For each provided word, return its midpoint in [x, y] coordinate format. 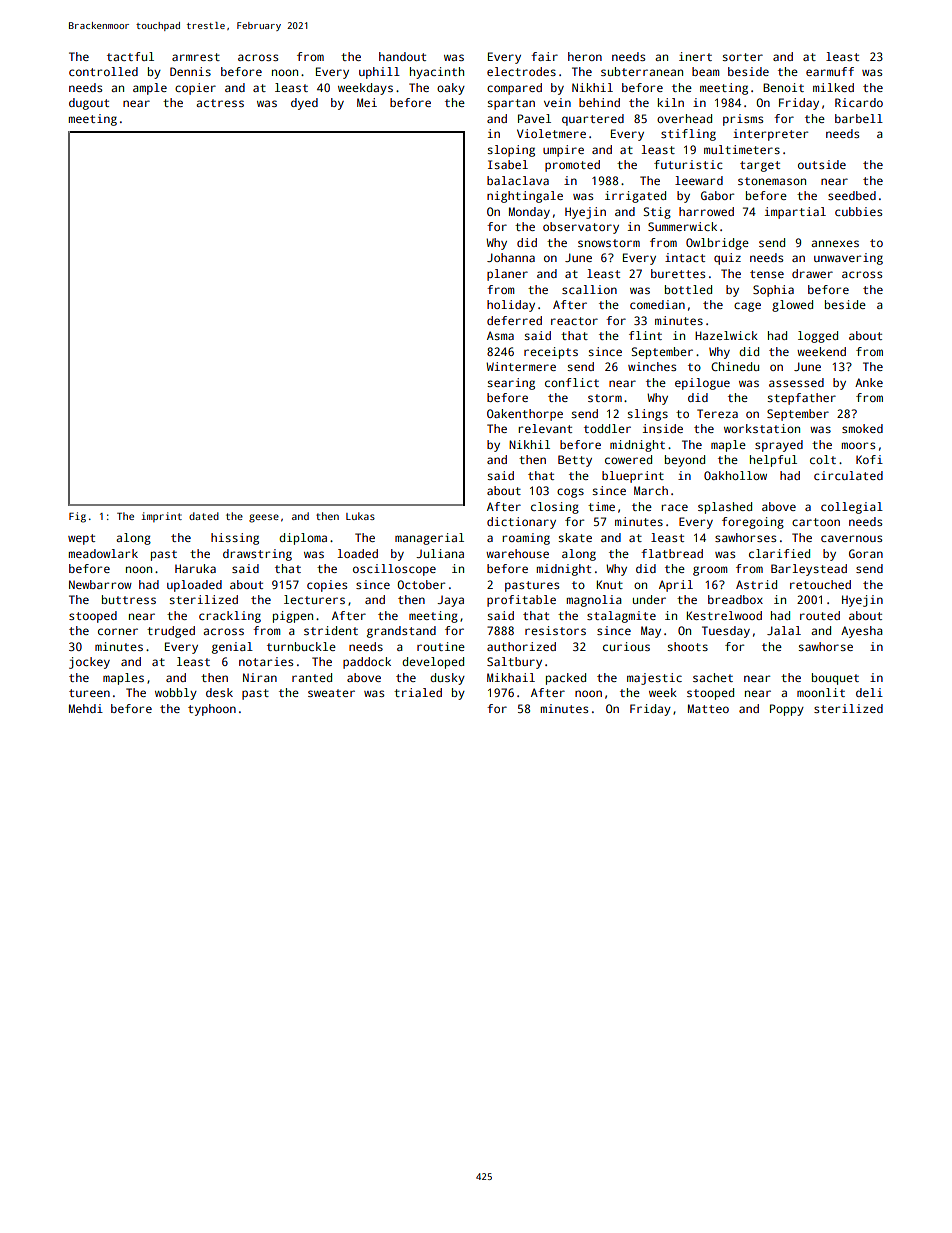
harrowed [706, 211]
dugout [89, 104]
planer [507, 275]
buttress [129, 599]
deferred [514, 320]
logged [818, 337]
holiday [511, 306]
